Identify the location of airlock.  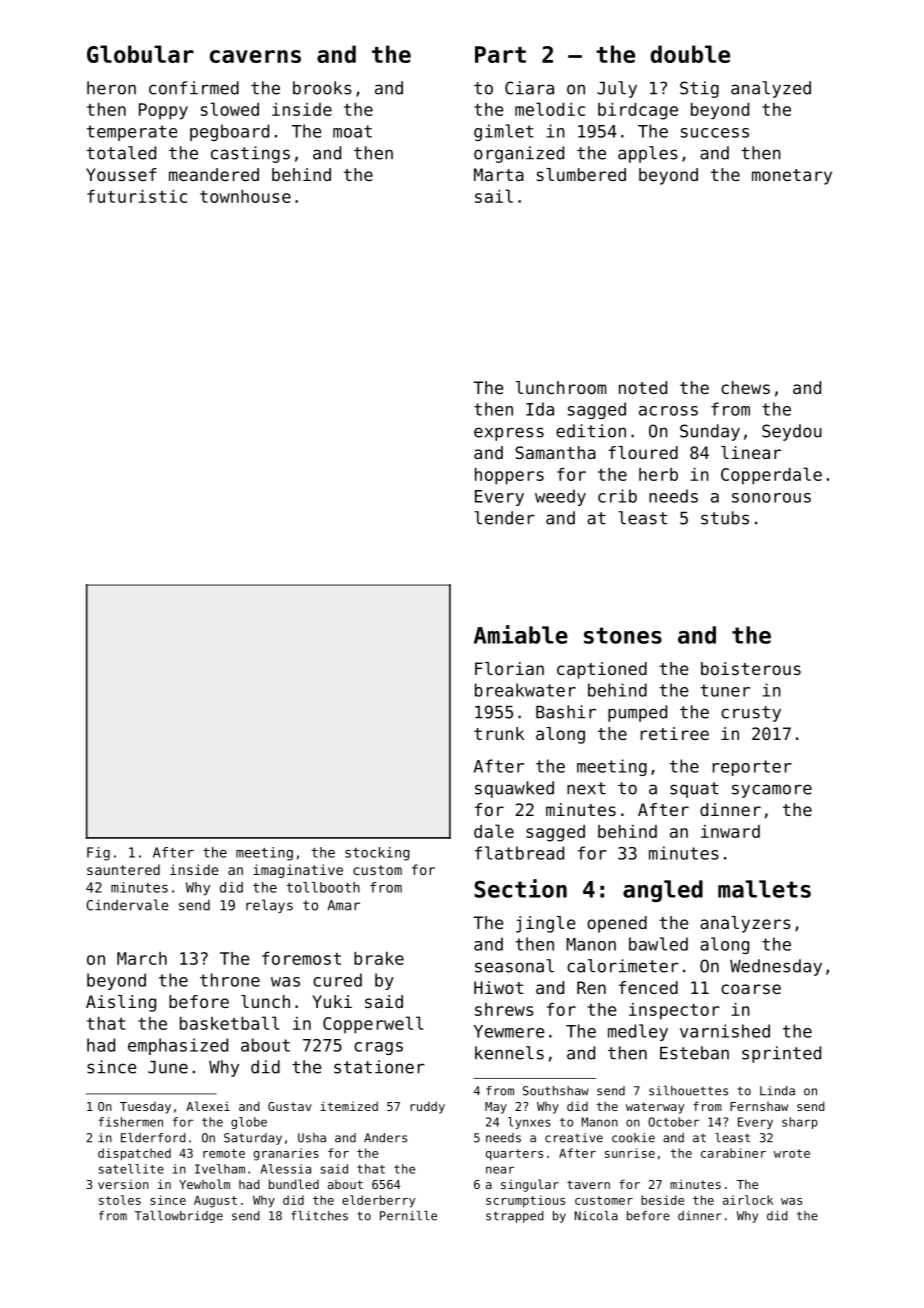
(748, 1200).
